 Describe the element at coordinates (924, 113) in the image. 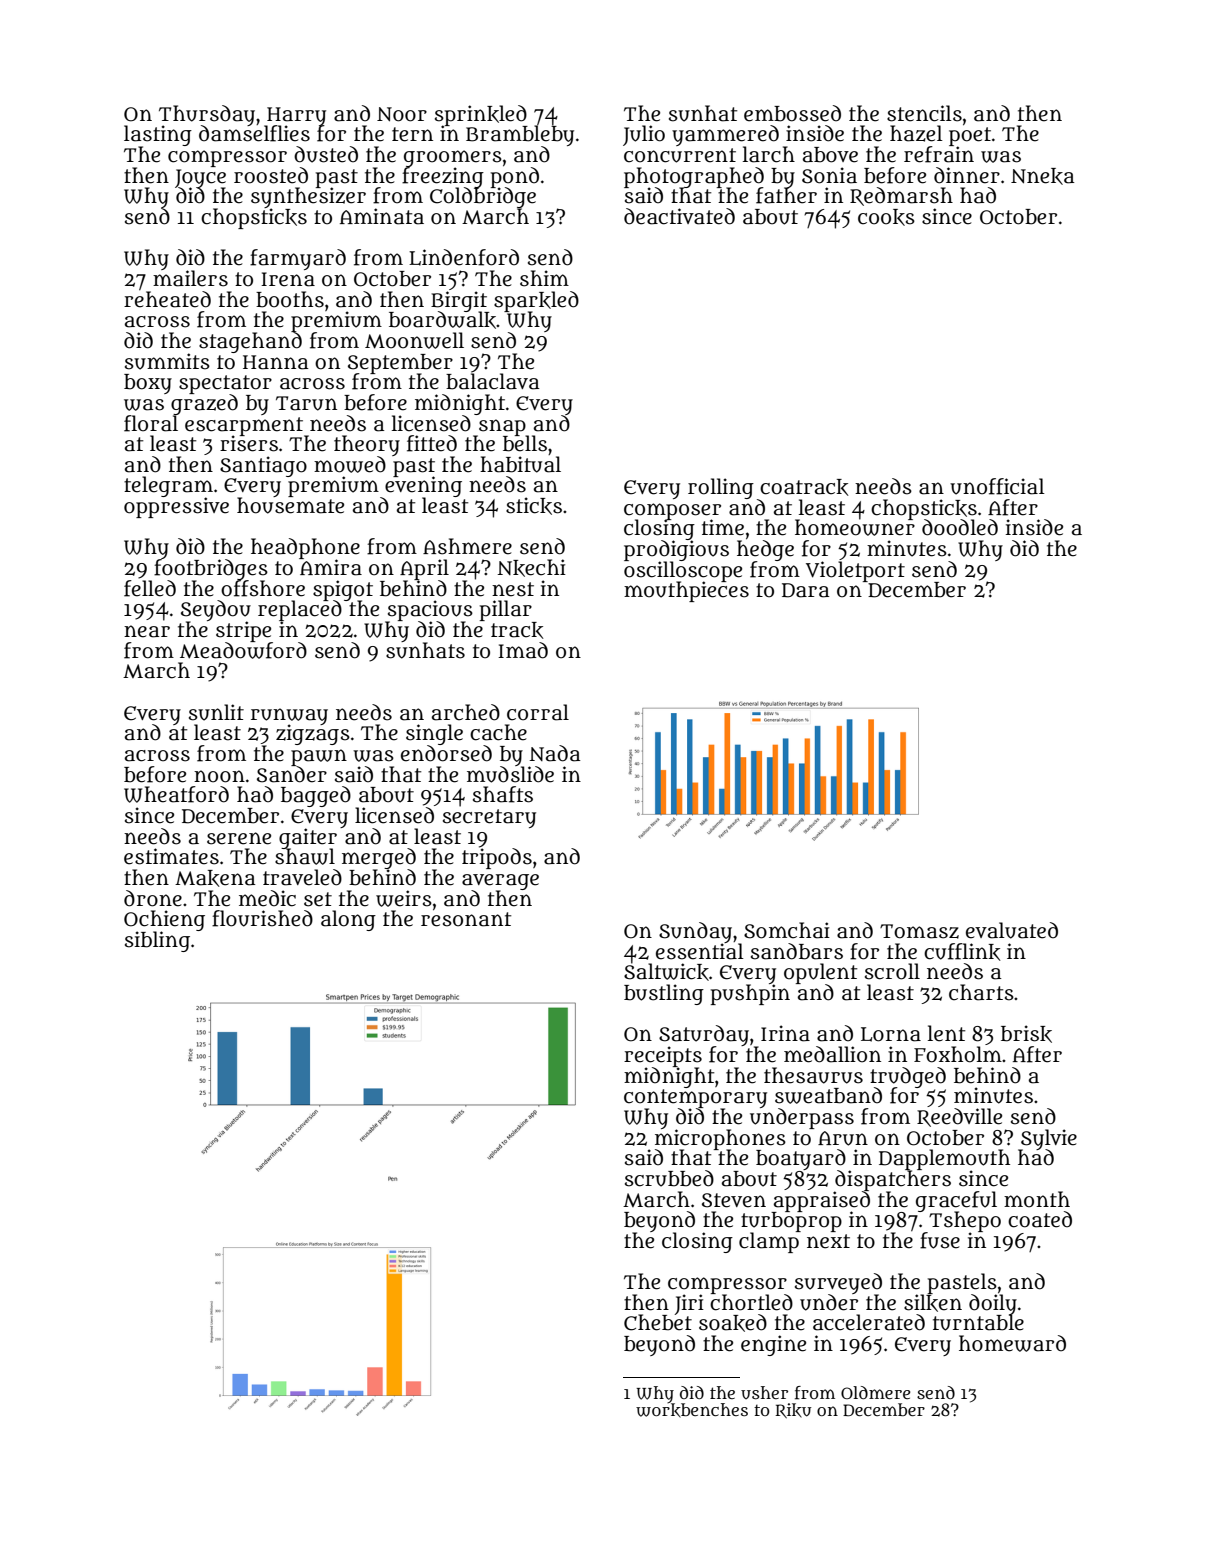

I see `stencils` at that location.
